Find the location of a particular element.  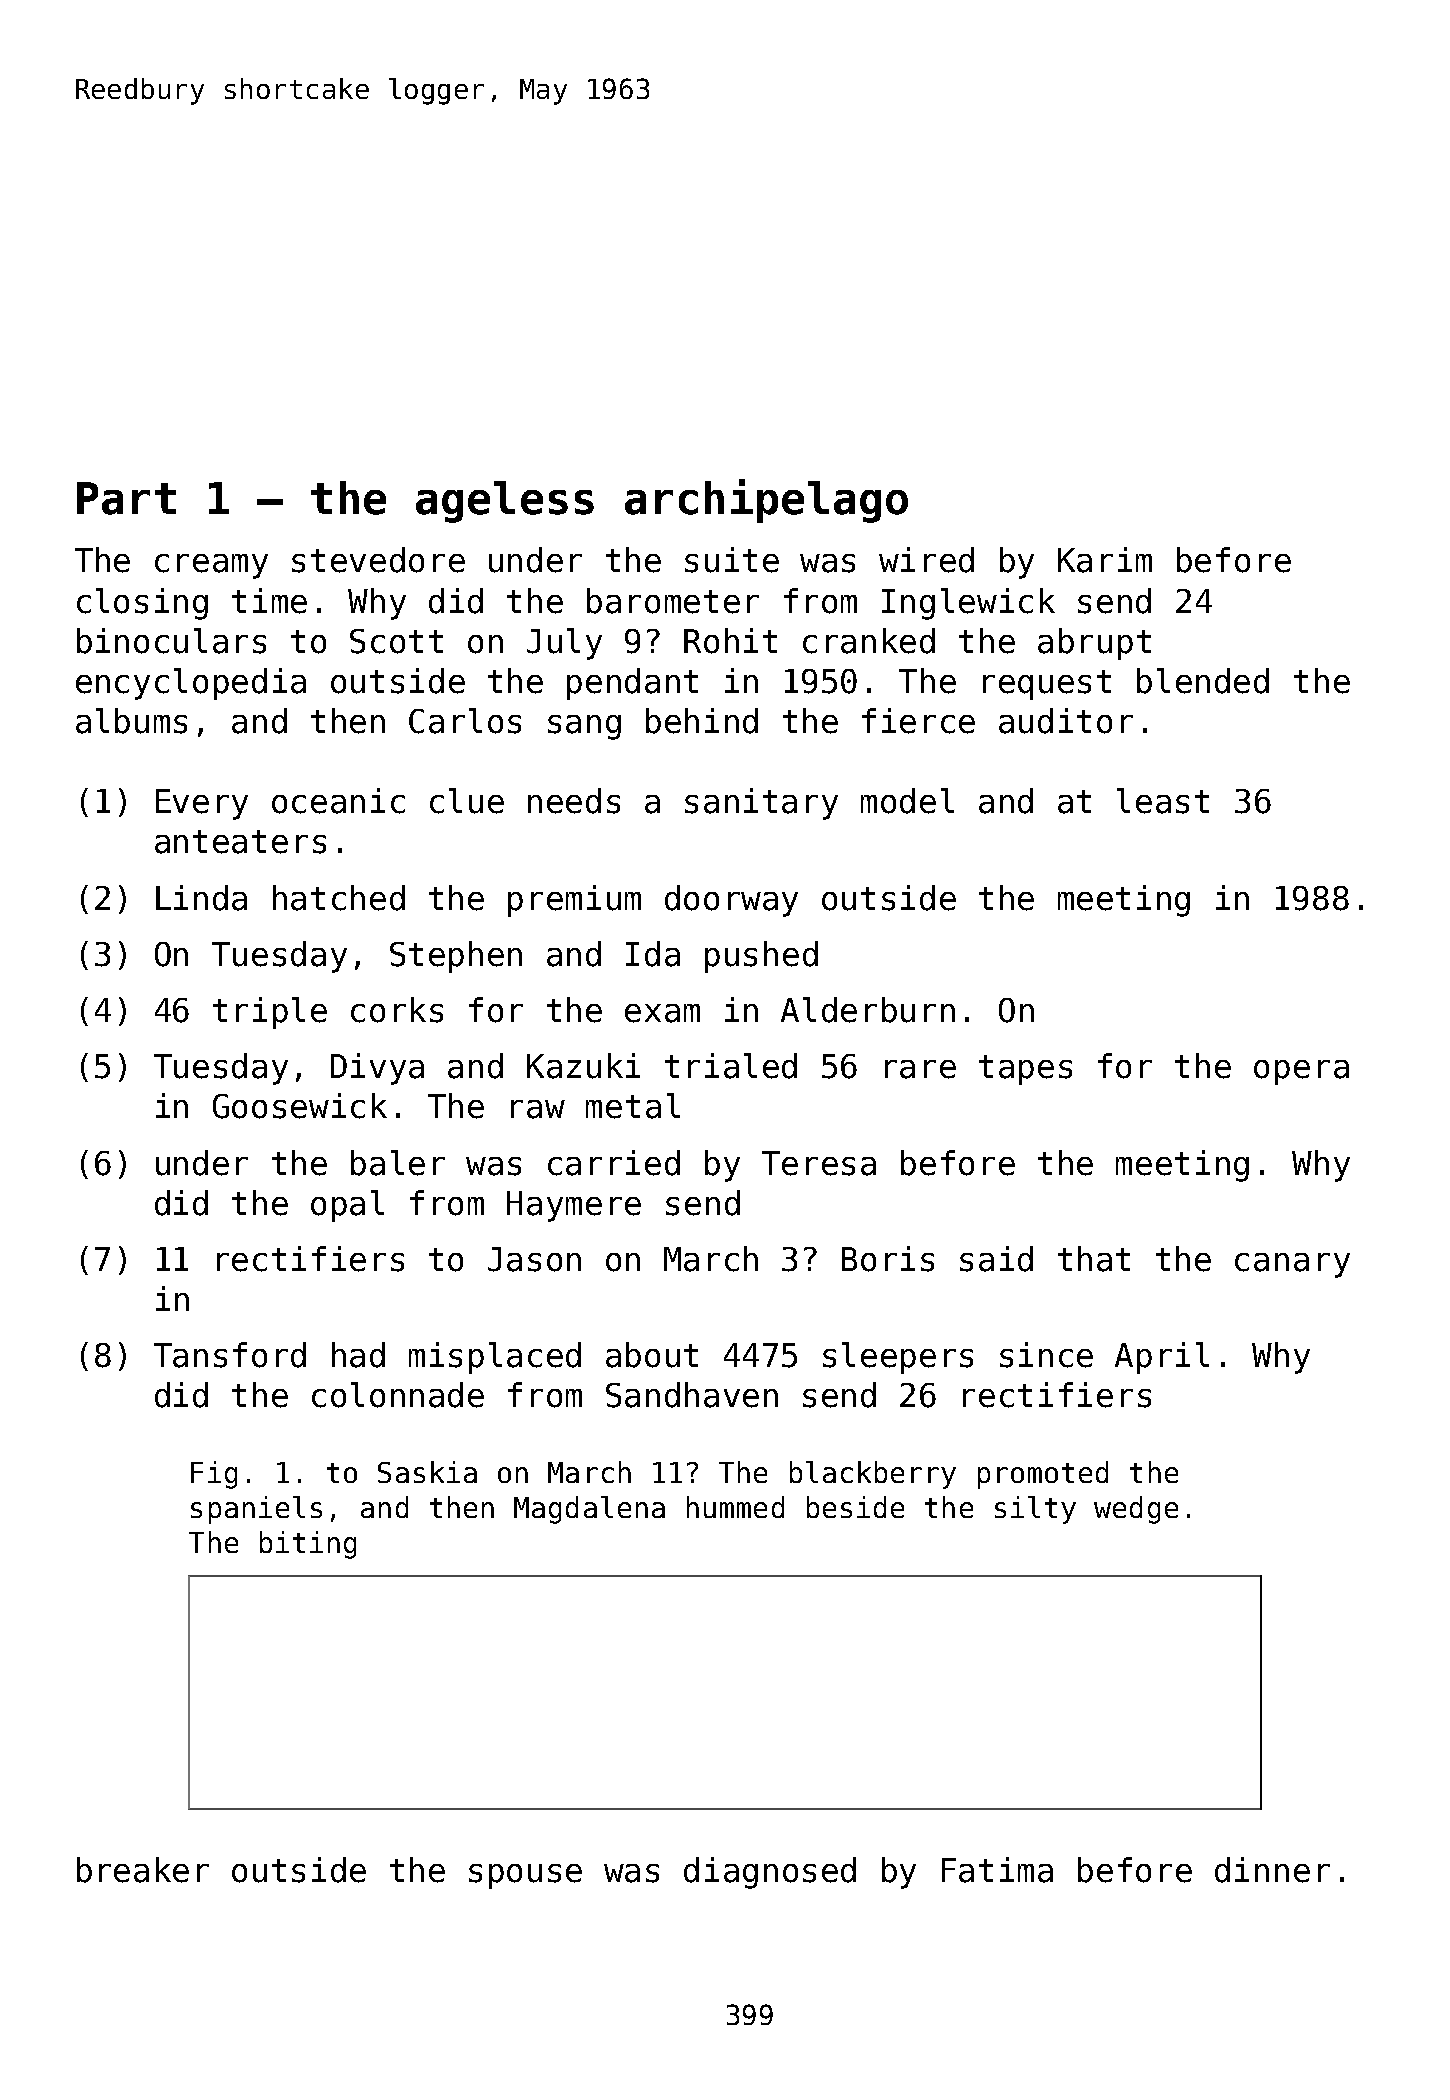

breaker is located at coordinates (143, 1870).
